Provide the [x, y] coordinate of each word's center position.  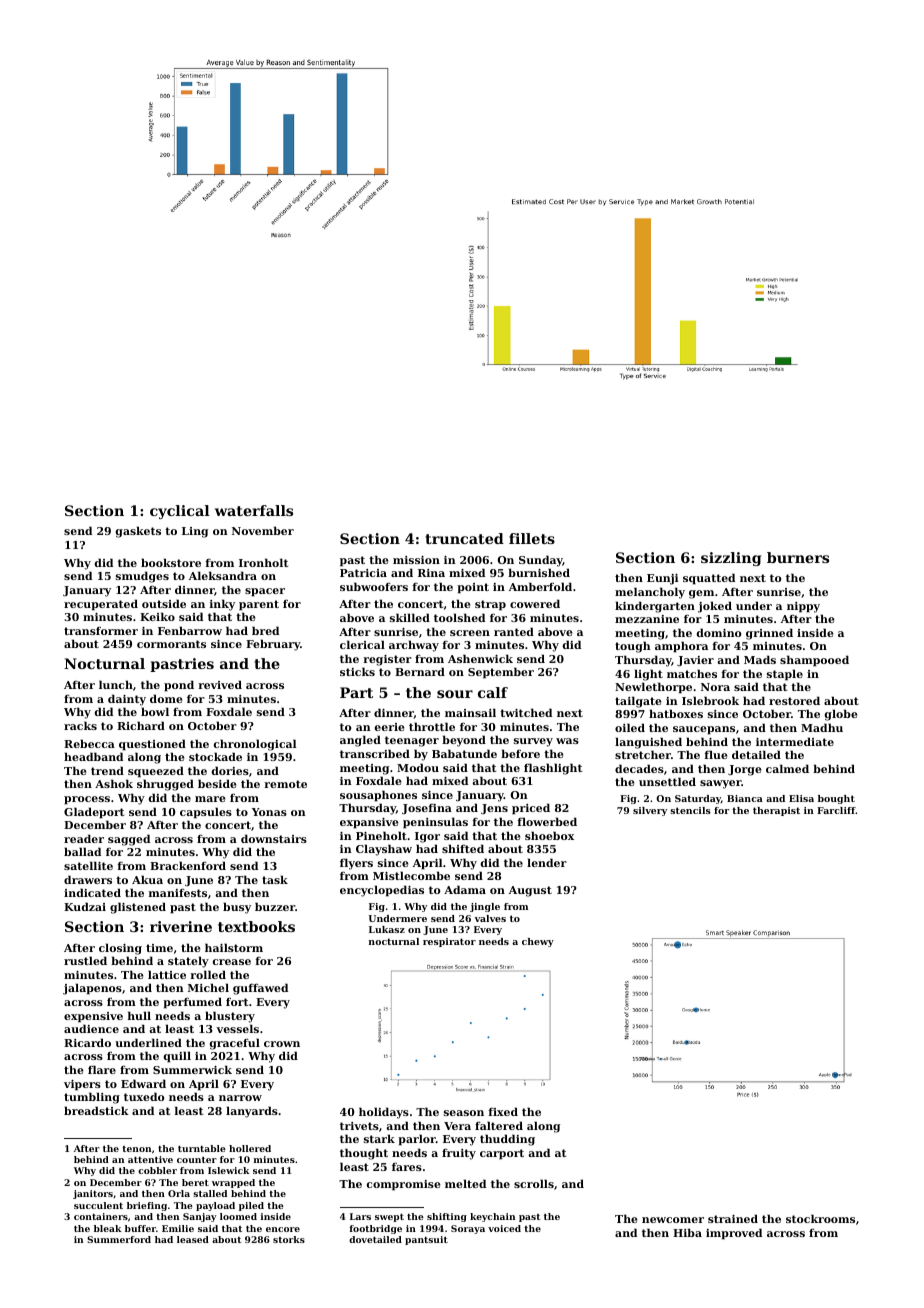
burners [798, 557]
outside [164, 603]
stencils [690, 810]
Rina [431, 573]
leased [193, 1239]
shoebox [549, 835]
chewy [538, 942]
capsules [206, 813]
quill [177, 1057]
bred [265, 630]
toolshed [459, 617]
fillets [532, 538]
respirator [449, 942]
